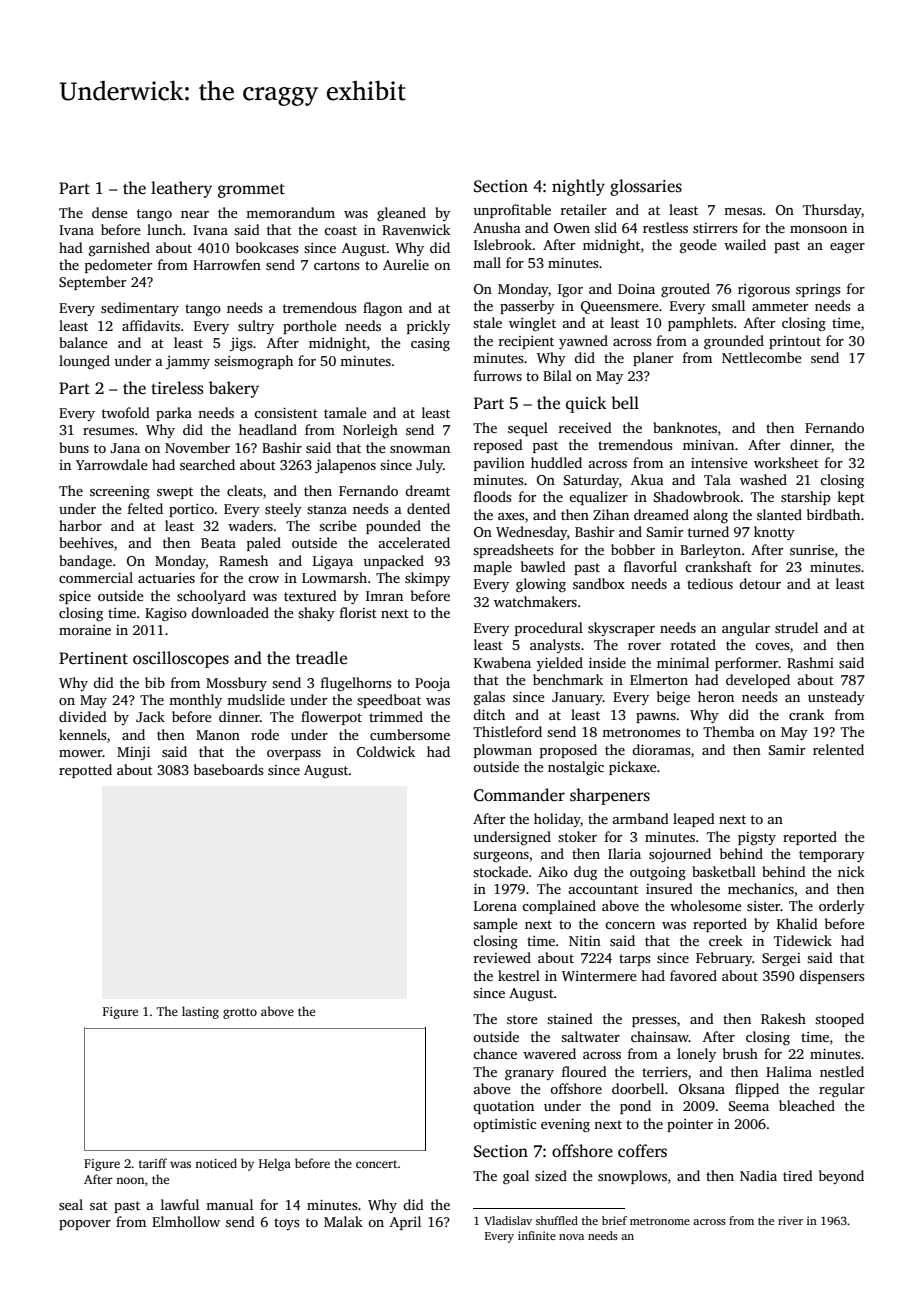 The width and height of the document is (924, 1308). Describe the element at coordinates (294, 755) in the document. I see `overpass` at that location.
